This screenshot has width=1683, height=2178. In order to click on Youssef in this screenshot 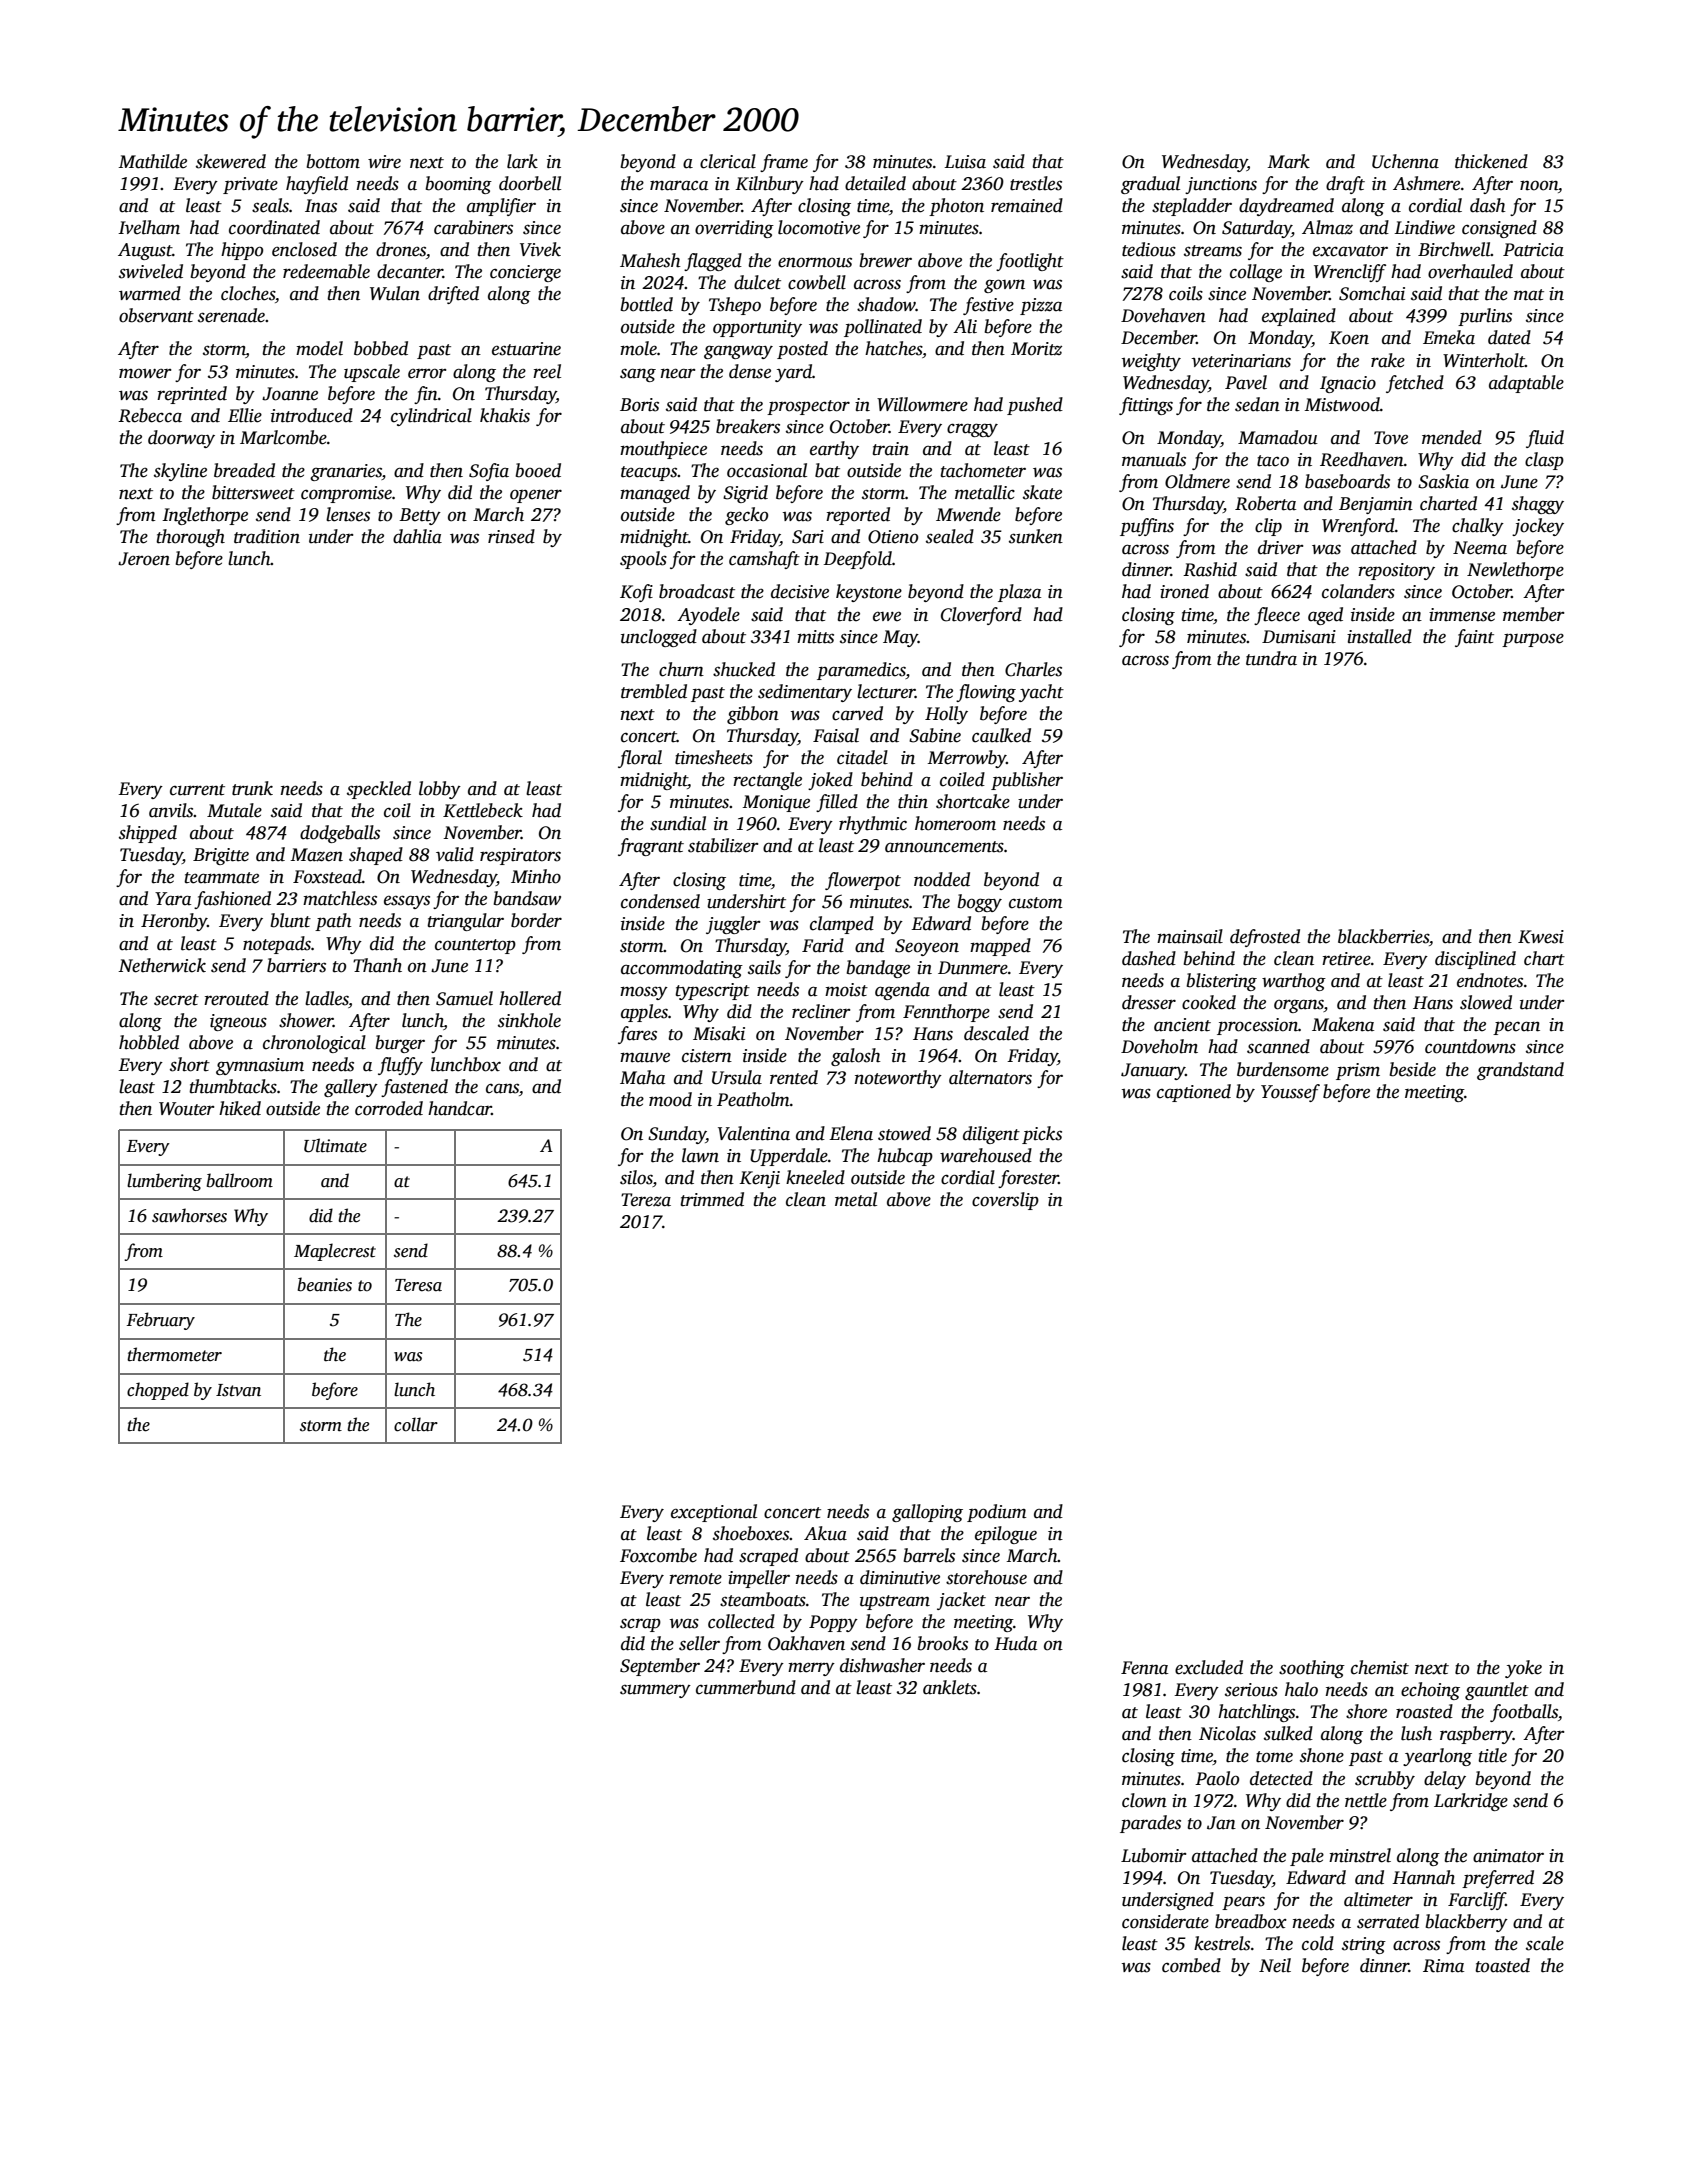, I will do `click(1290, 1093)`.
